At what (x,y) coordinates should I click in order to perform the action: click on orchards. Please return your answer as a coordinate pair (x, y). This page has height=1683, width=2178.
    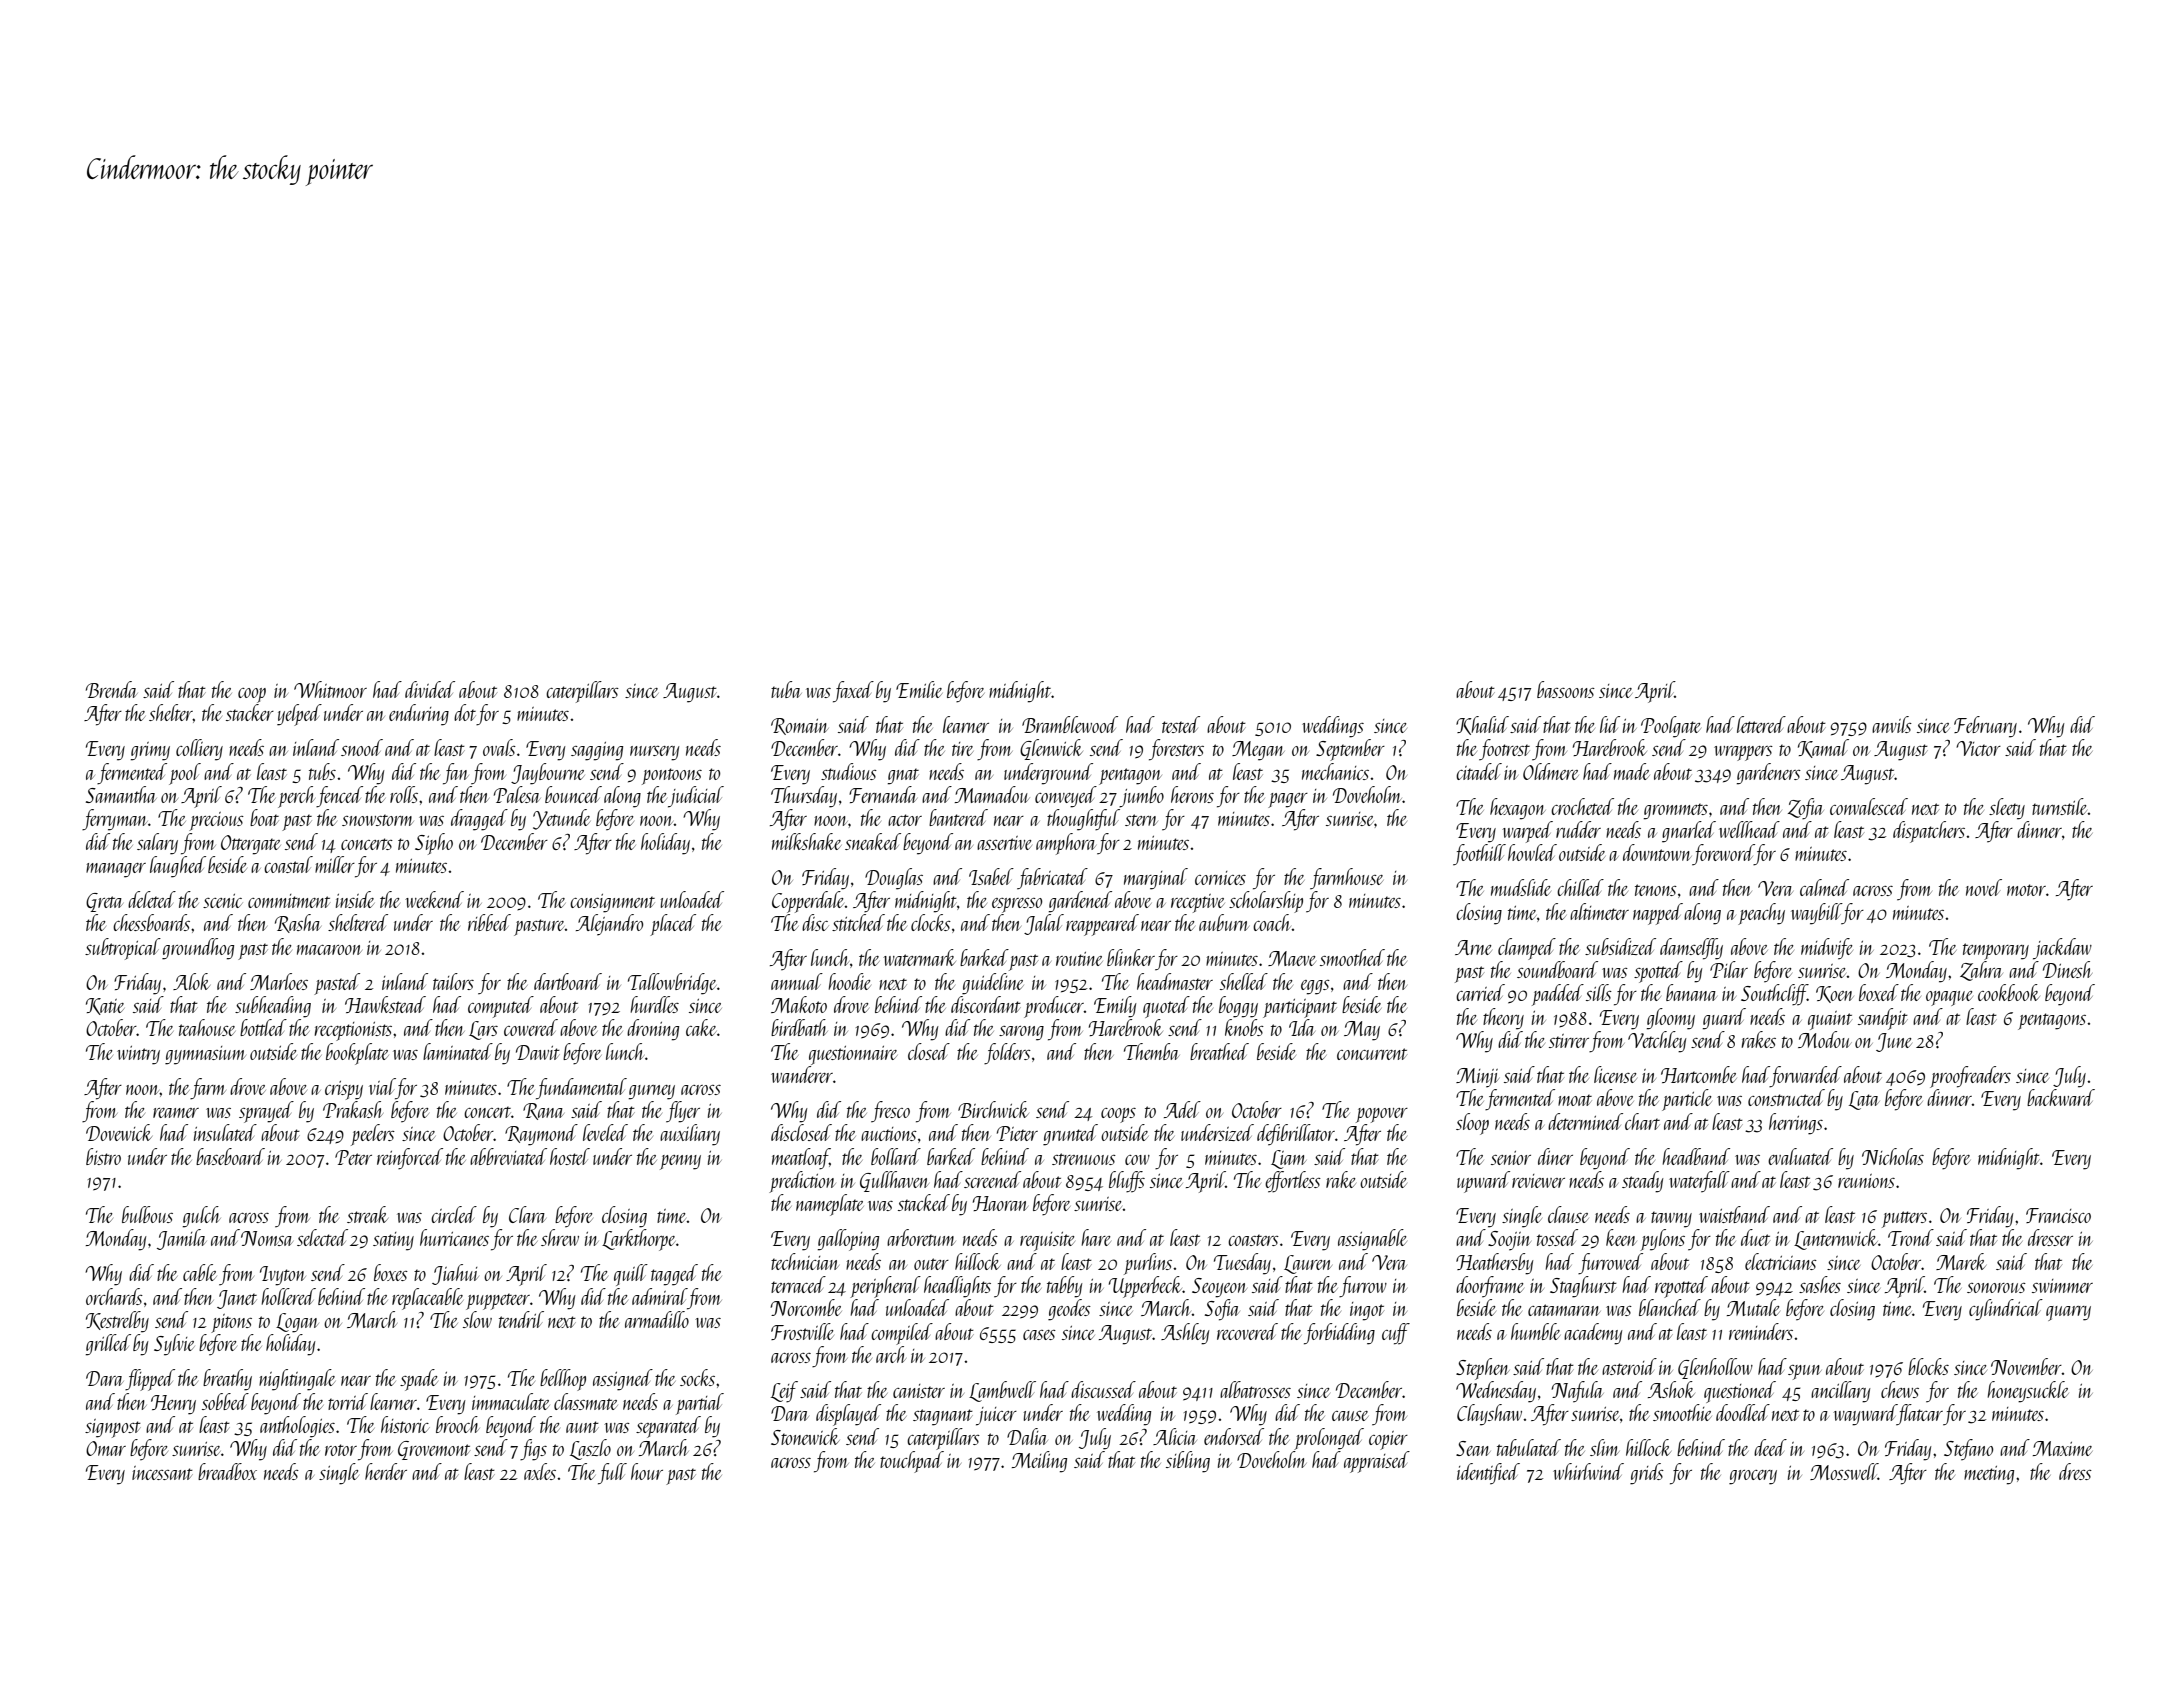
    Looking at the image, I should click on (114, 1296).
